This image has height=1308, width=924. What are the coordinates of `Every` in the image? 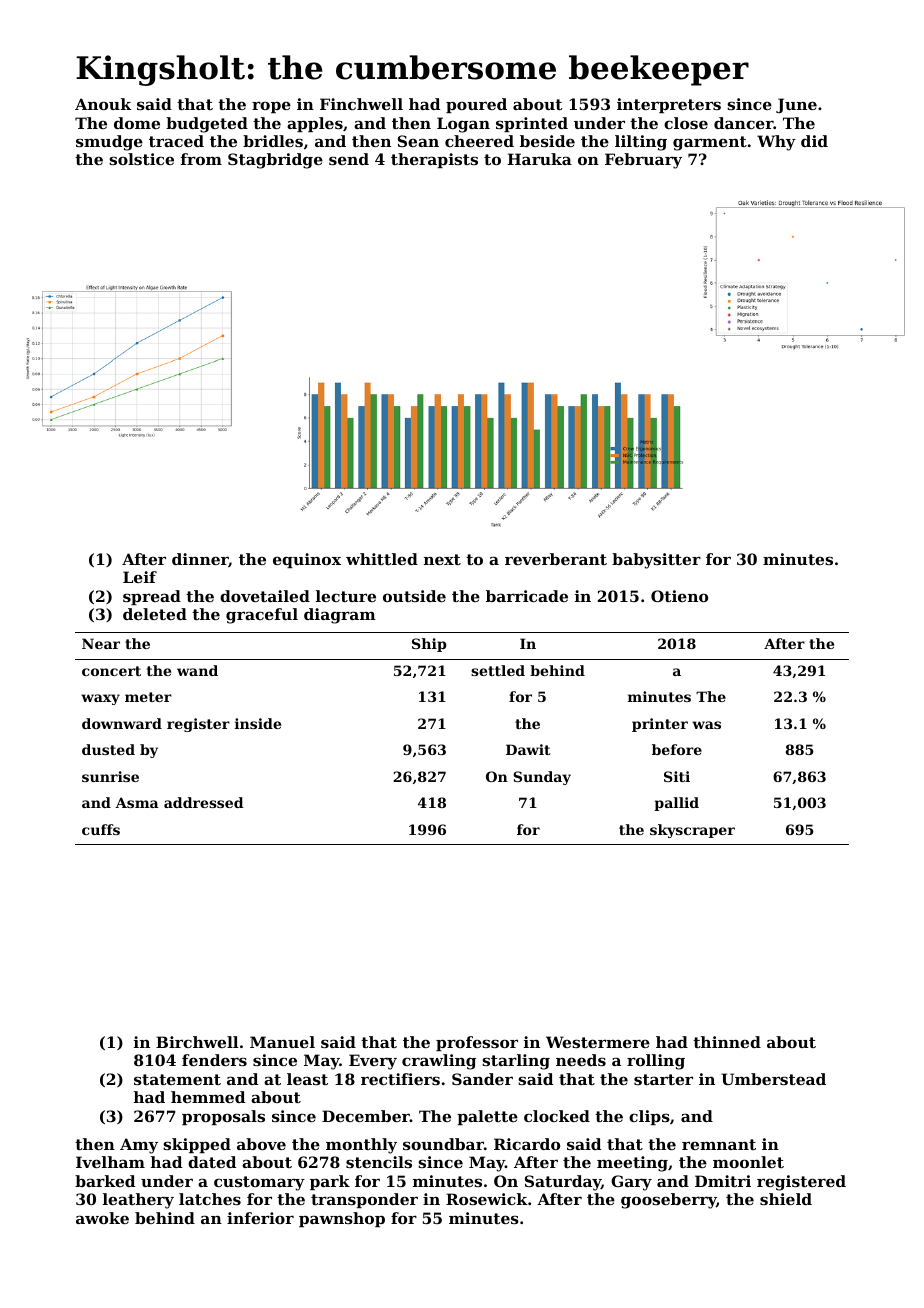 It's located at (373, 1062).
